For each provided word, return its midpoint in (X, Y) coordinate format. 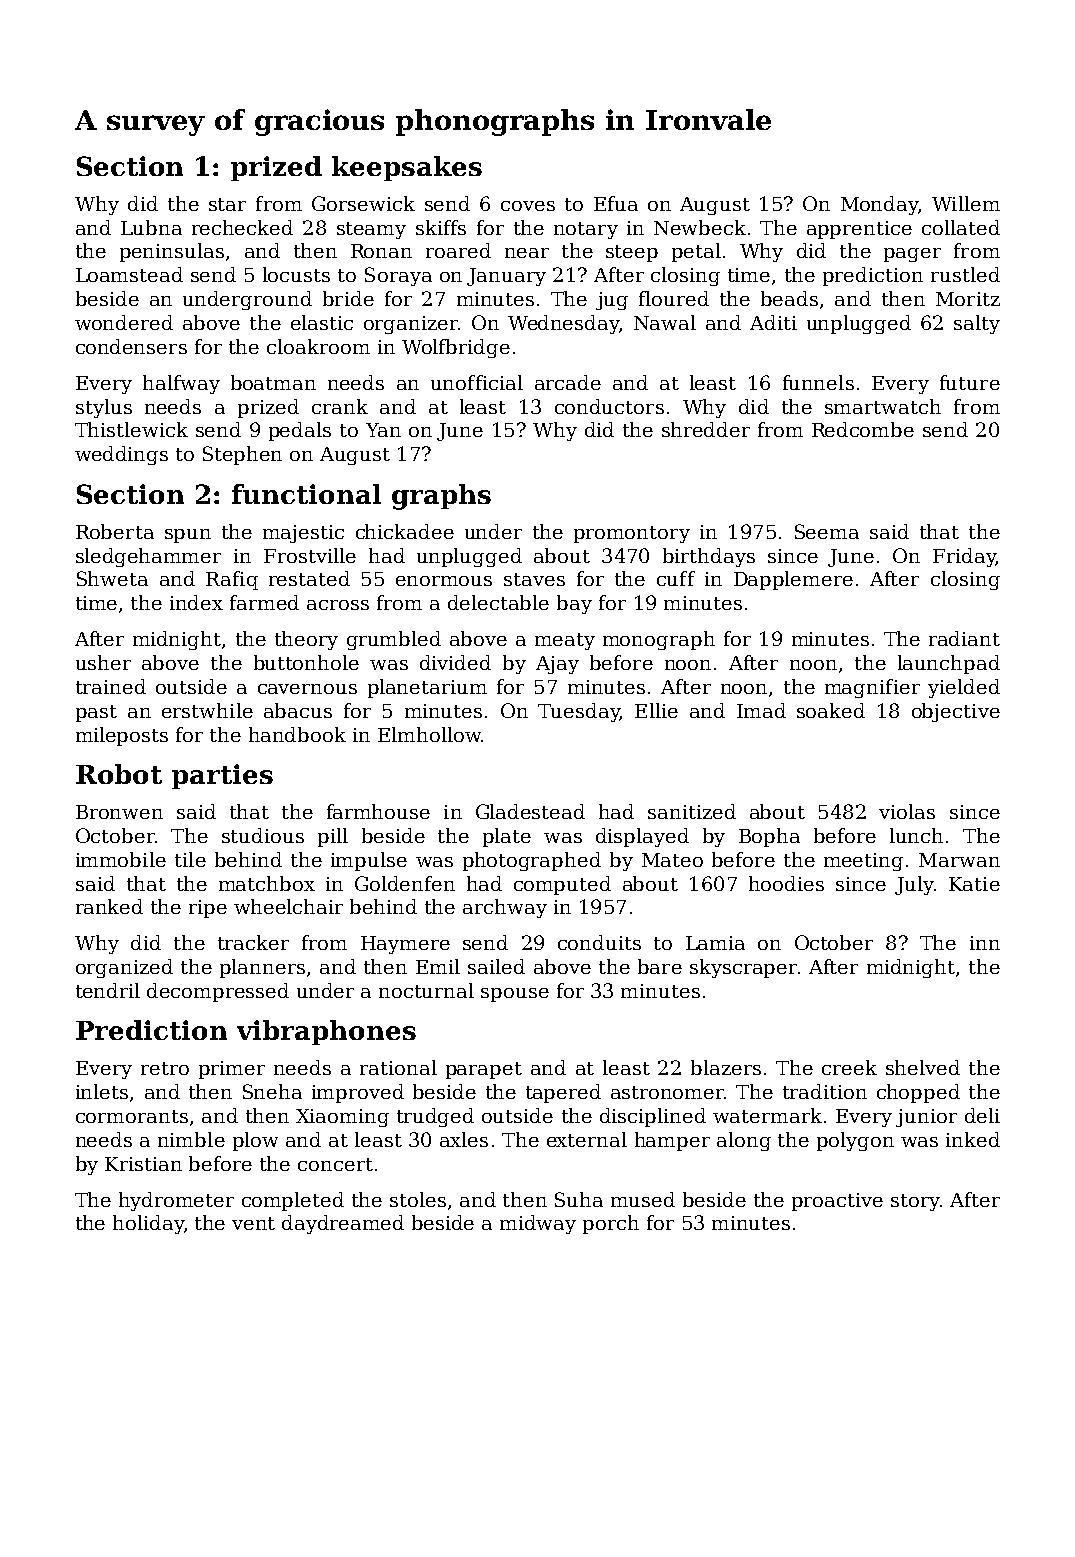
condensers (131, 346)
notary (586, 230)
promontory (632, 534)
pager (912, 255)
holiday (148, 1224)
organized (124, 968)
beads (789, 298)
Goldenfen (405, 883)
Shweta (112, 578)
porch (611, 1224)
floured (674, 298)
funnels (818, 382)
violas (907, 811)
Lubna (151, 227)
